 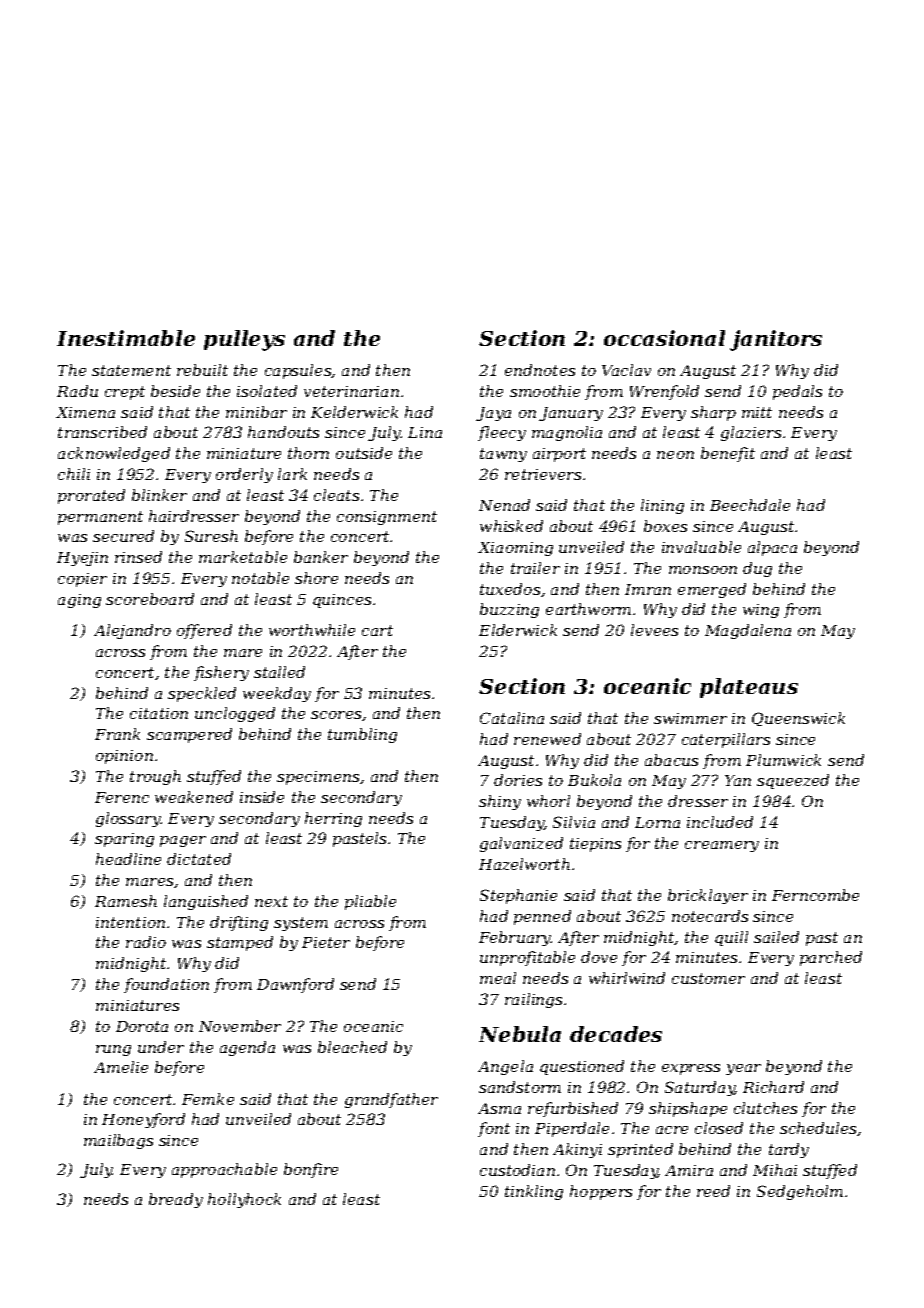 I want to click on schedules, so click(x=819, y=1129).
